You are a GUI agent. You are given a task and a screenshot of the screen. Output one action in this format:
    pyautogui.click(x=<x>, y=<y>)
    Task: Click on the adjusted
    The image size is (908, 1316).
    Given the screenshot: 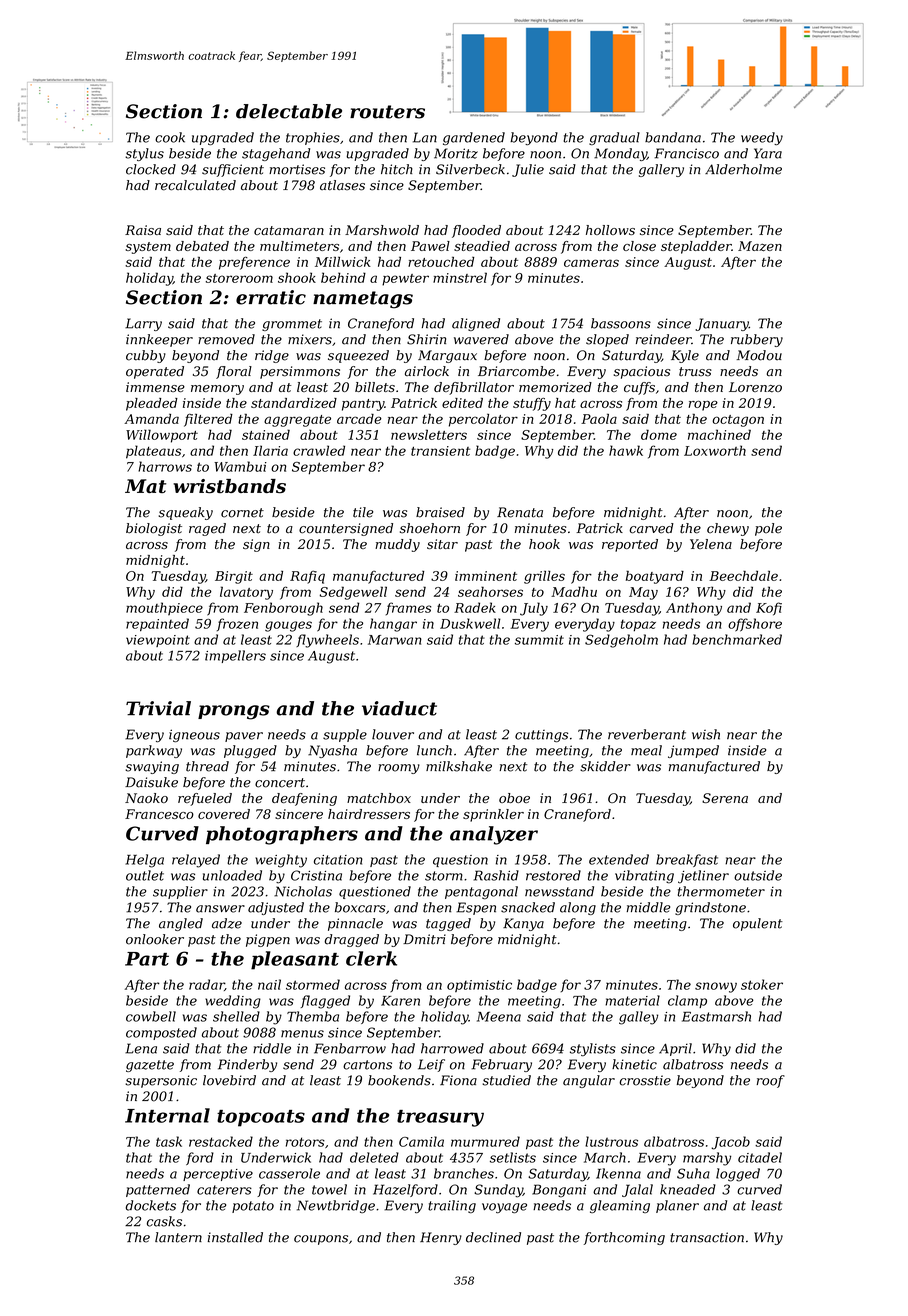 What is the action you would take?
    pyautogui.click(x=276, y=908)
